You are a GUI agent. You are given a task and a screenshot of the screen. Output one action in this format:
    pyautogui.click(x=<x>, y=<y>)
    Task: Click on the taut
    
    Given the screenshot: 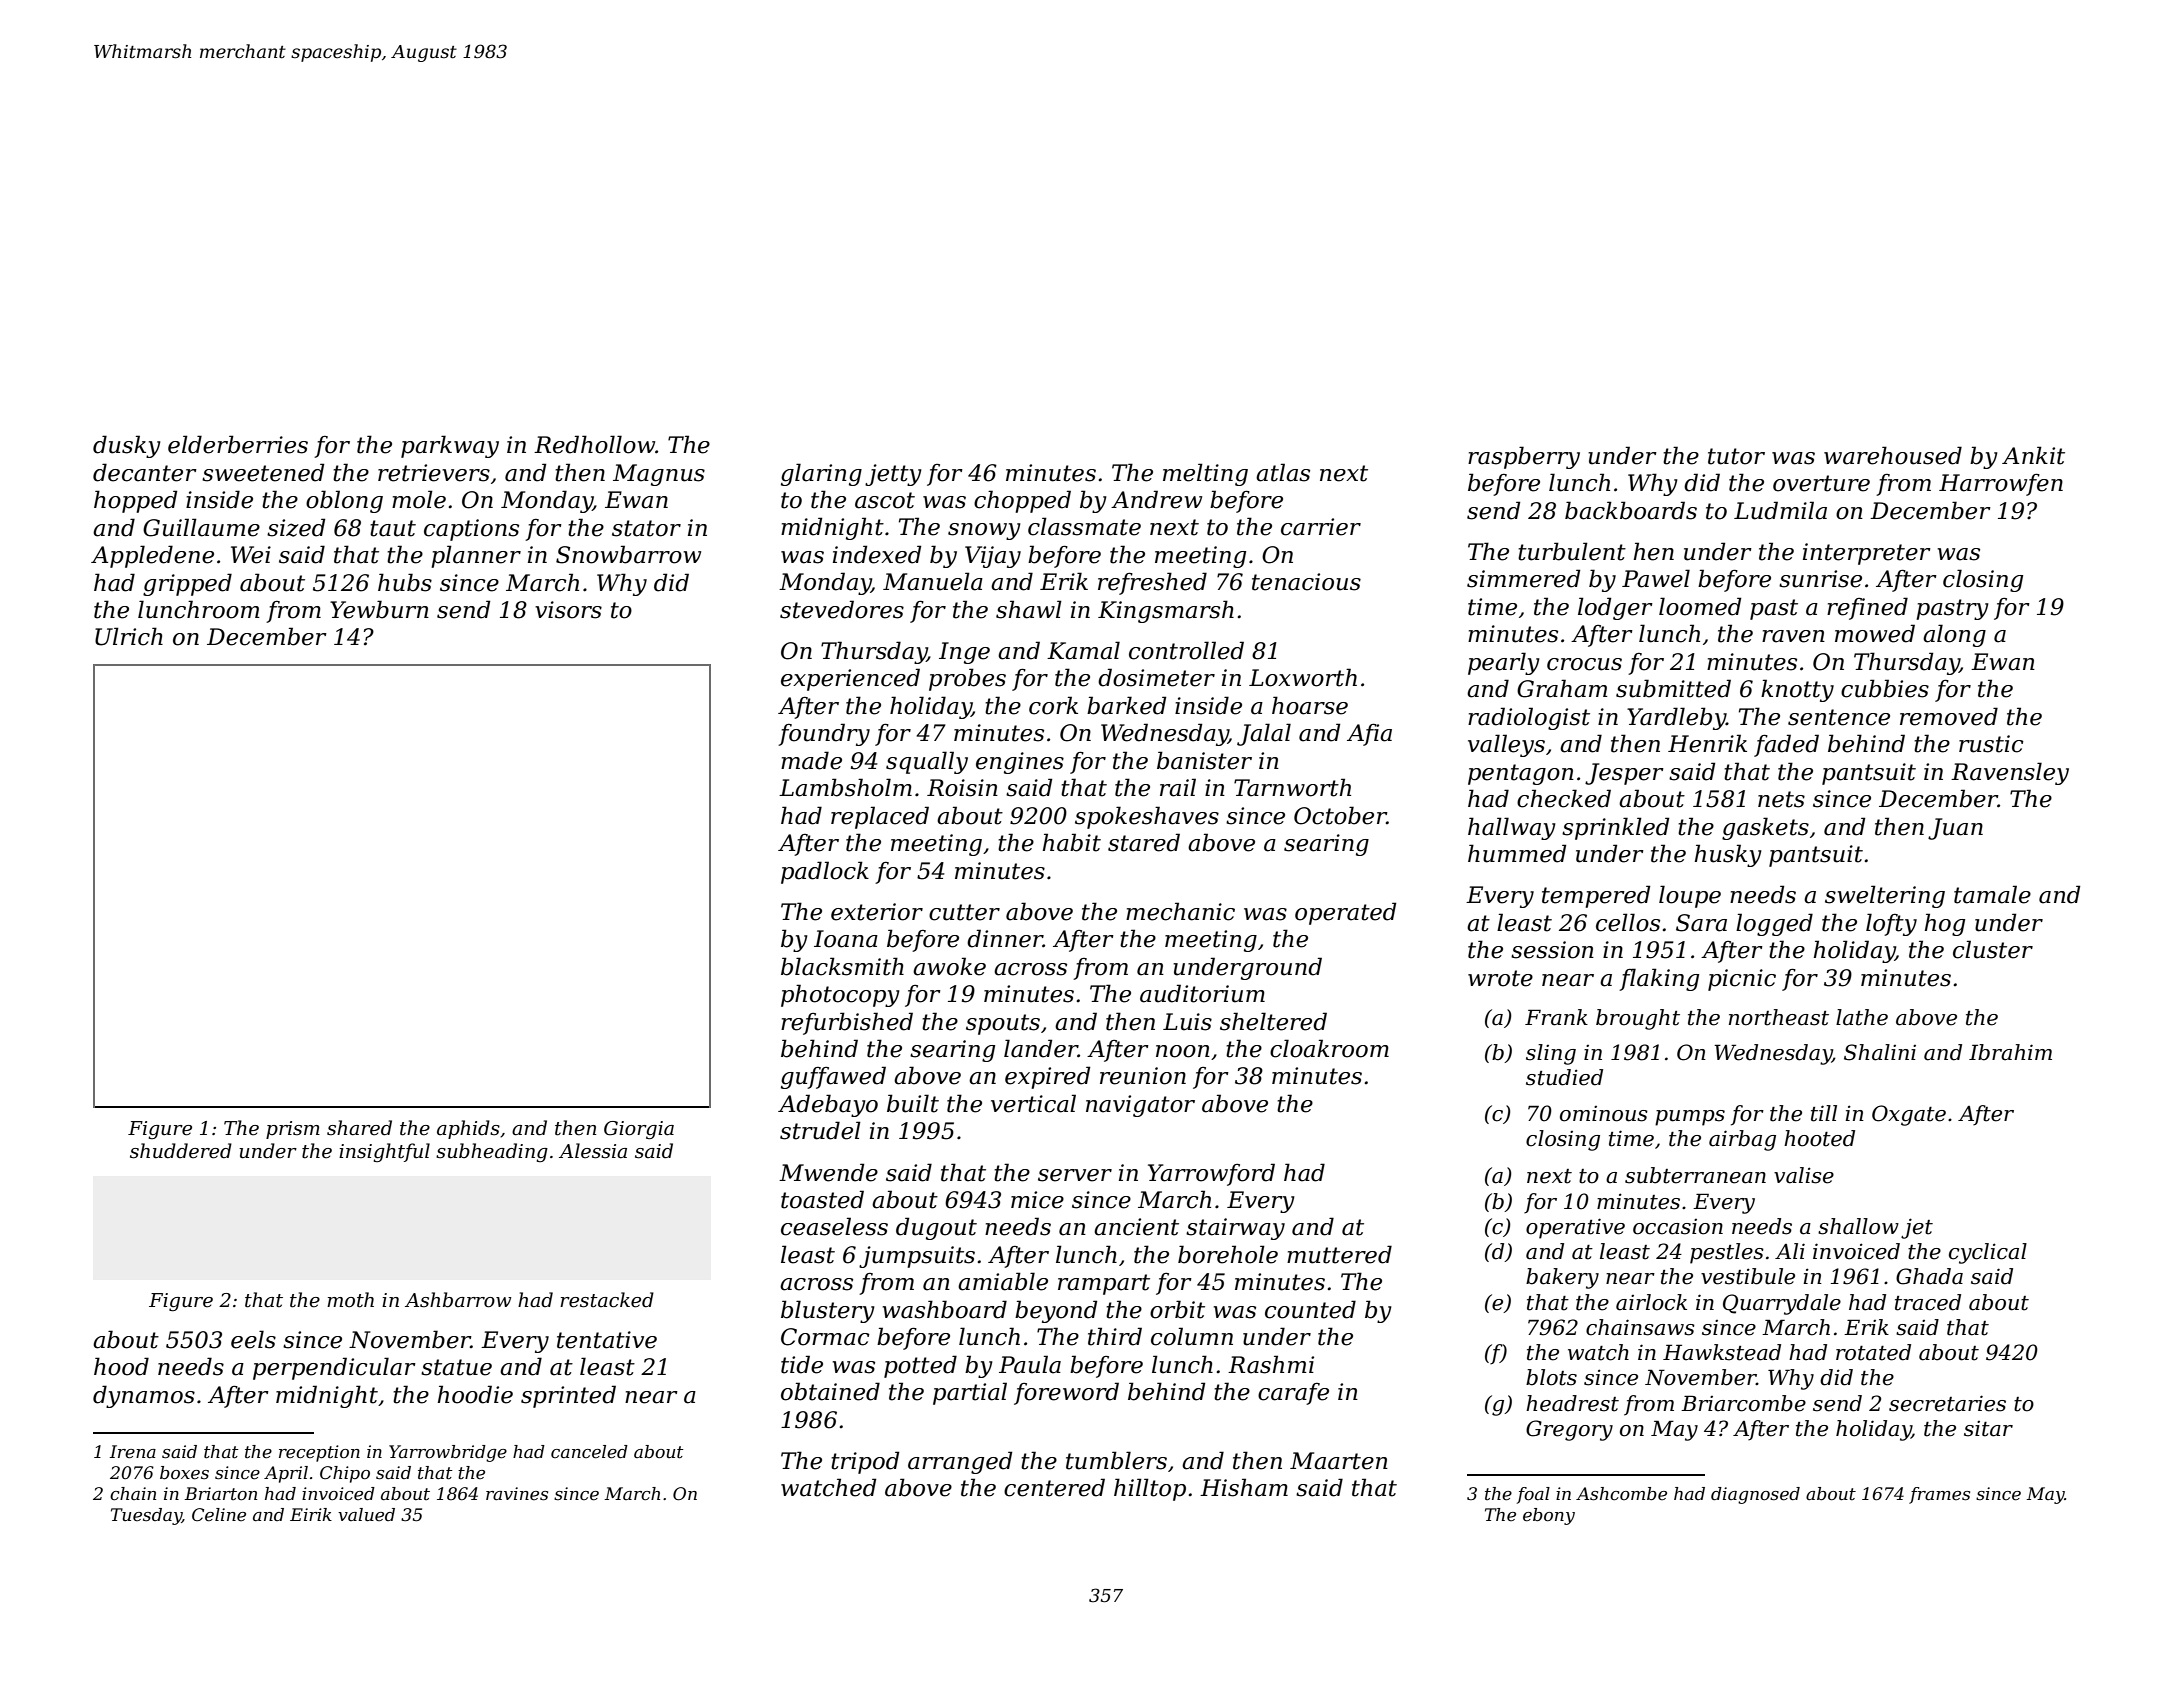 What is the action you would take?
    pyautogui.click(x=393, y=528)
